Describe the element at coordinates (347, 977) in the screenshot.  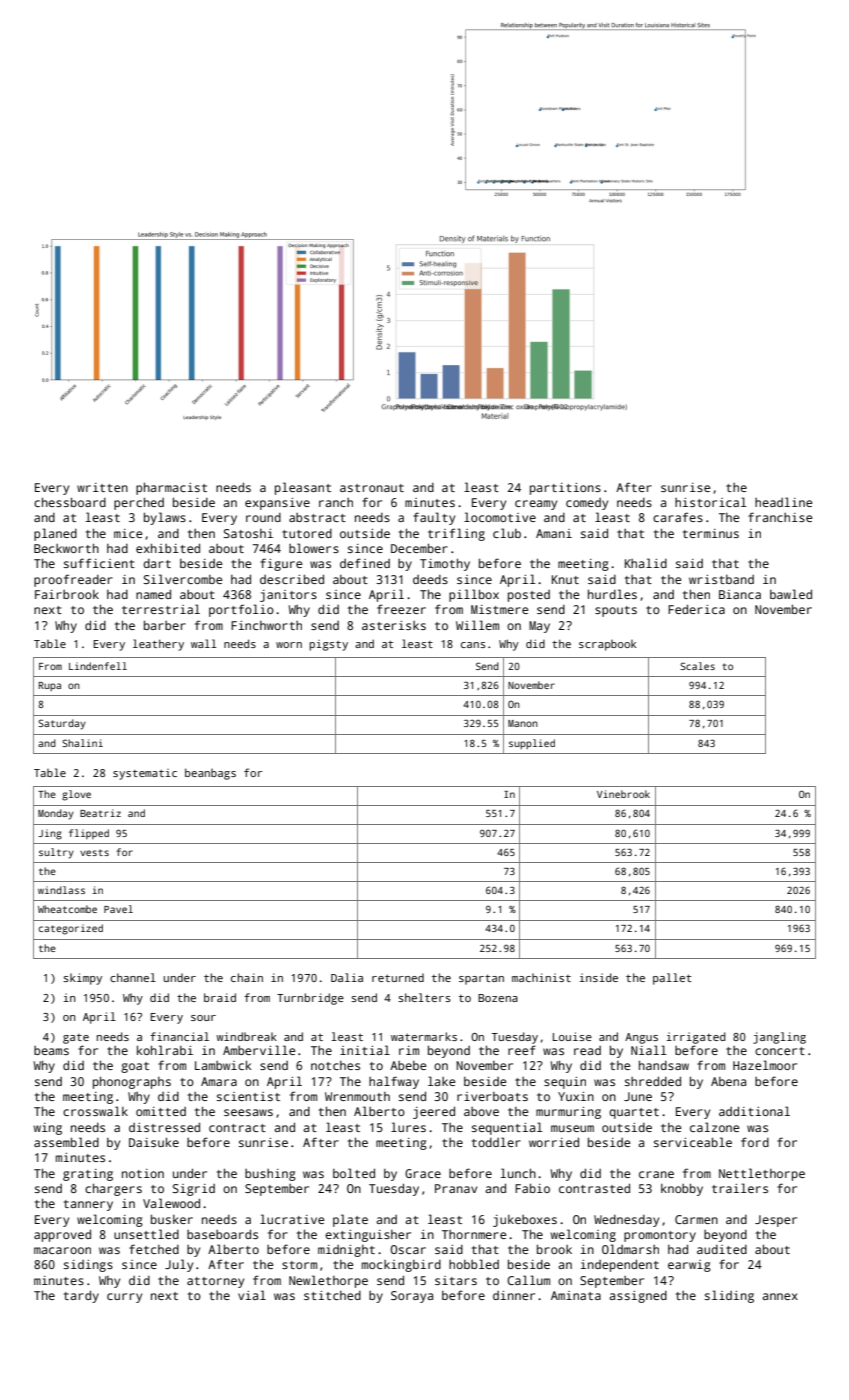
I see `Dalia` at that location.
